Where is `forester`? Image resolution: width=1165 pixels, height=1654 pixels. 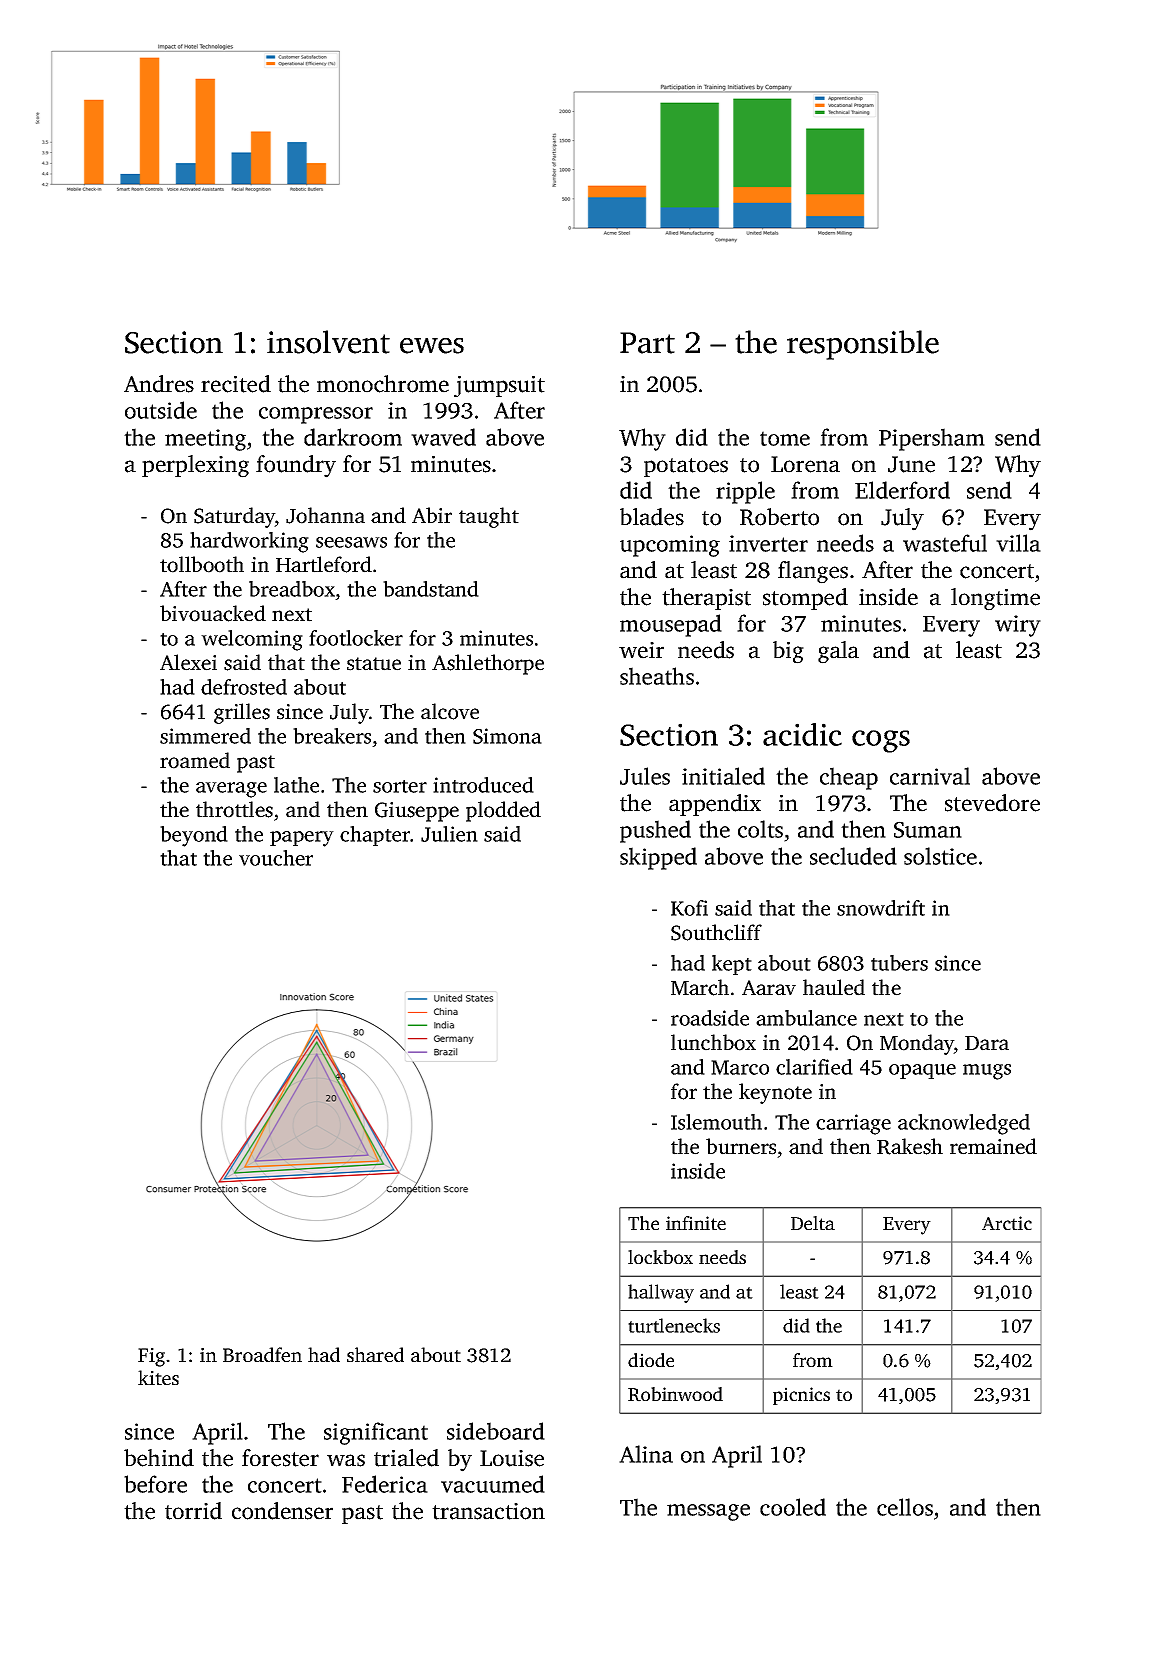
forester is located at coordinates (280, 1458).
